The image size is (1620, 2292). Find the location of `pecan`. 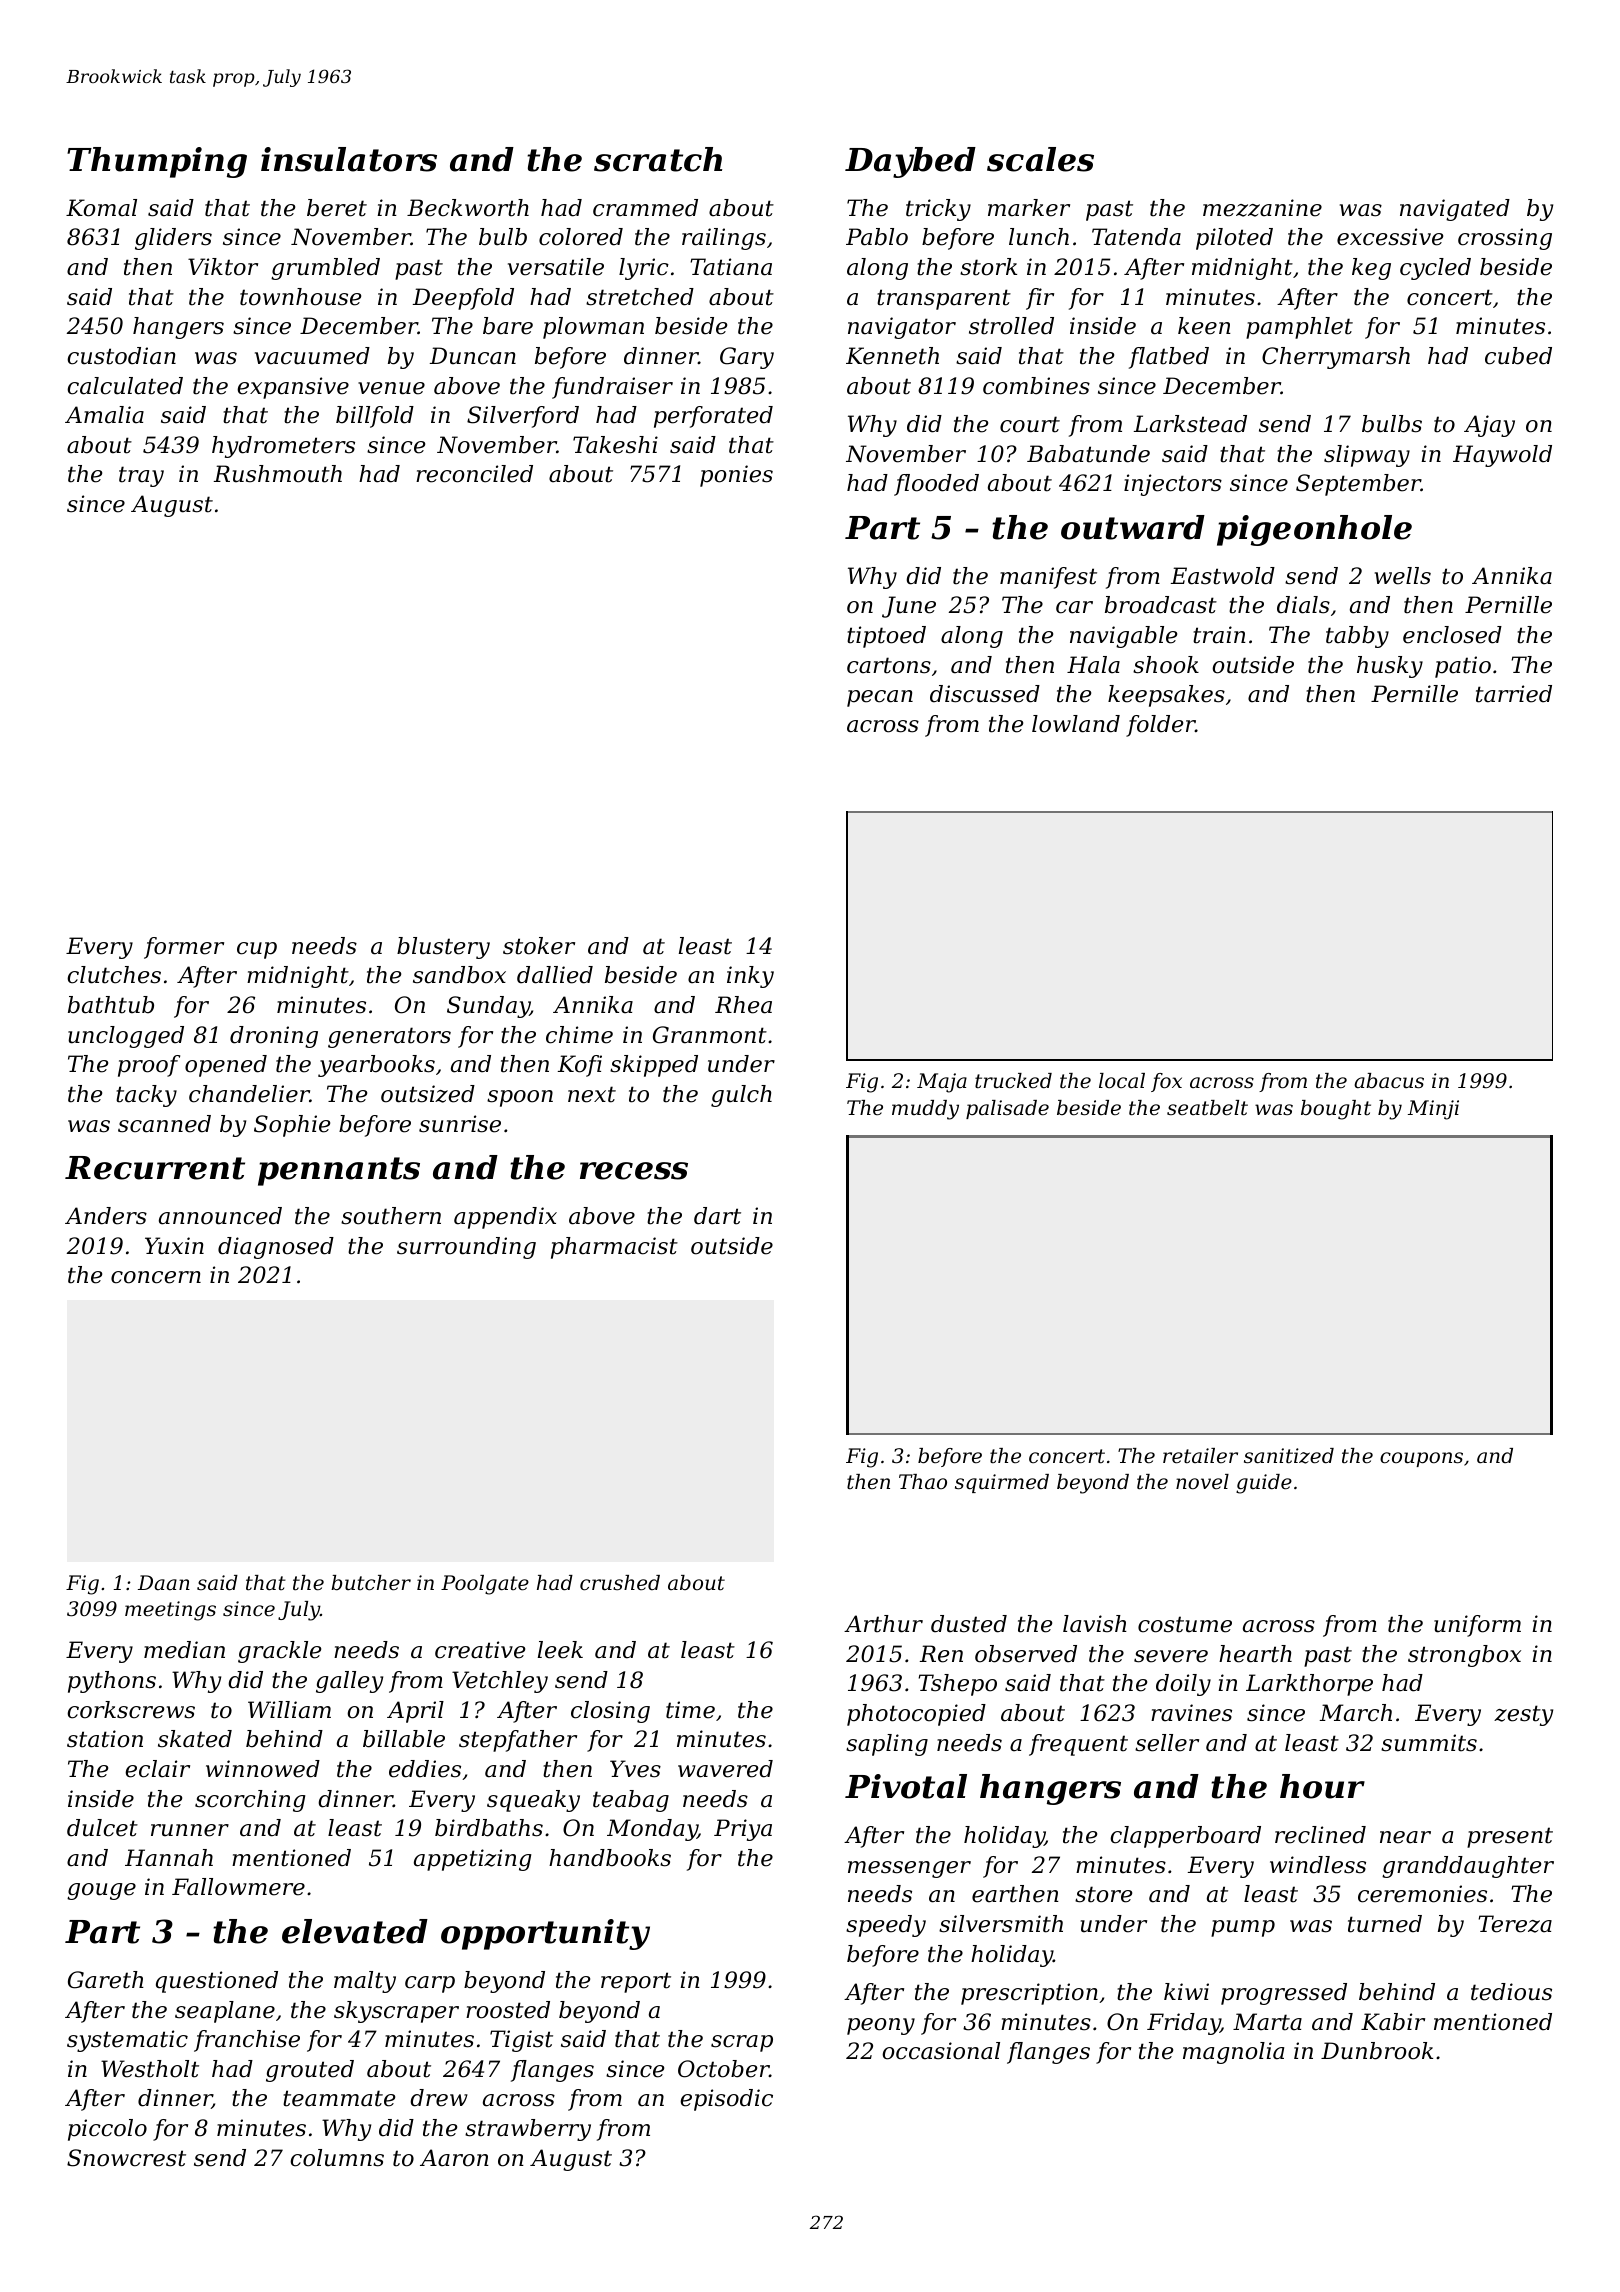

pecan is located at coordinates (880, 698).
